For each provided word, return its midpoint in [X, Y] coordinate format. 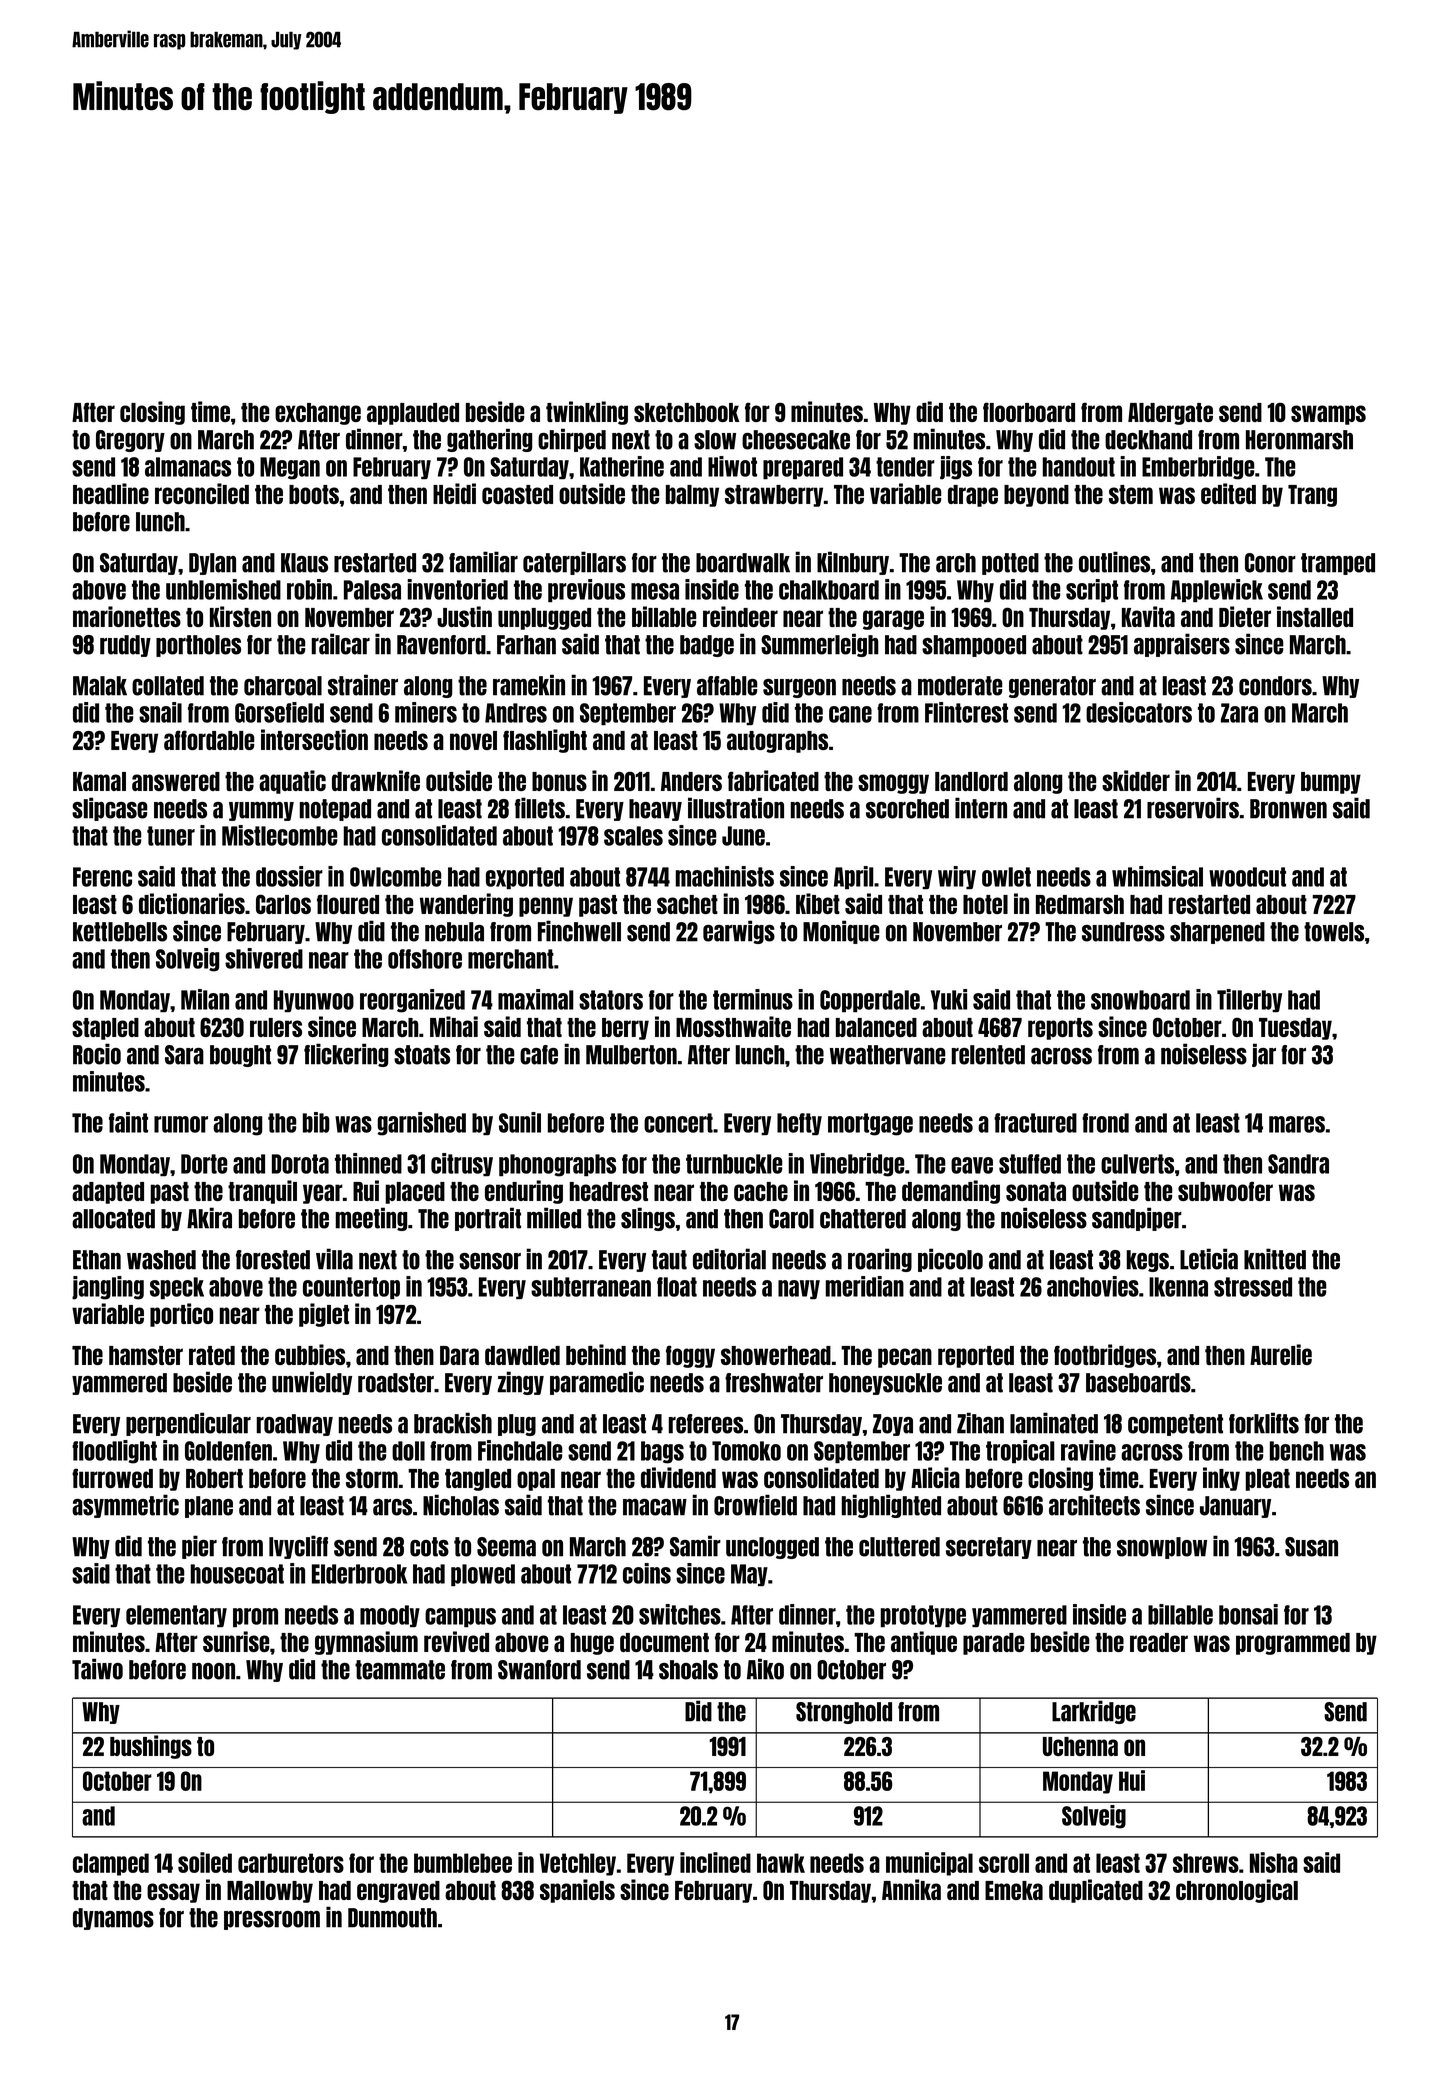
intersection [314, 739]
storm [372, 1478]
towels [1334, 932]
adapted [108, 1193]
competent [1175, 1425]
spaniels [577, 1891]
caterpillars [574, 563]
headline [111, 493]
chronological [1237, 1891]
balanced [876, 1027]
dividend [678, 1477]
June [743, 836]
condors [1275, 686]
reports [1060, 1029]
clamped [111, 1864]
